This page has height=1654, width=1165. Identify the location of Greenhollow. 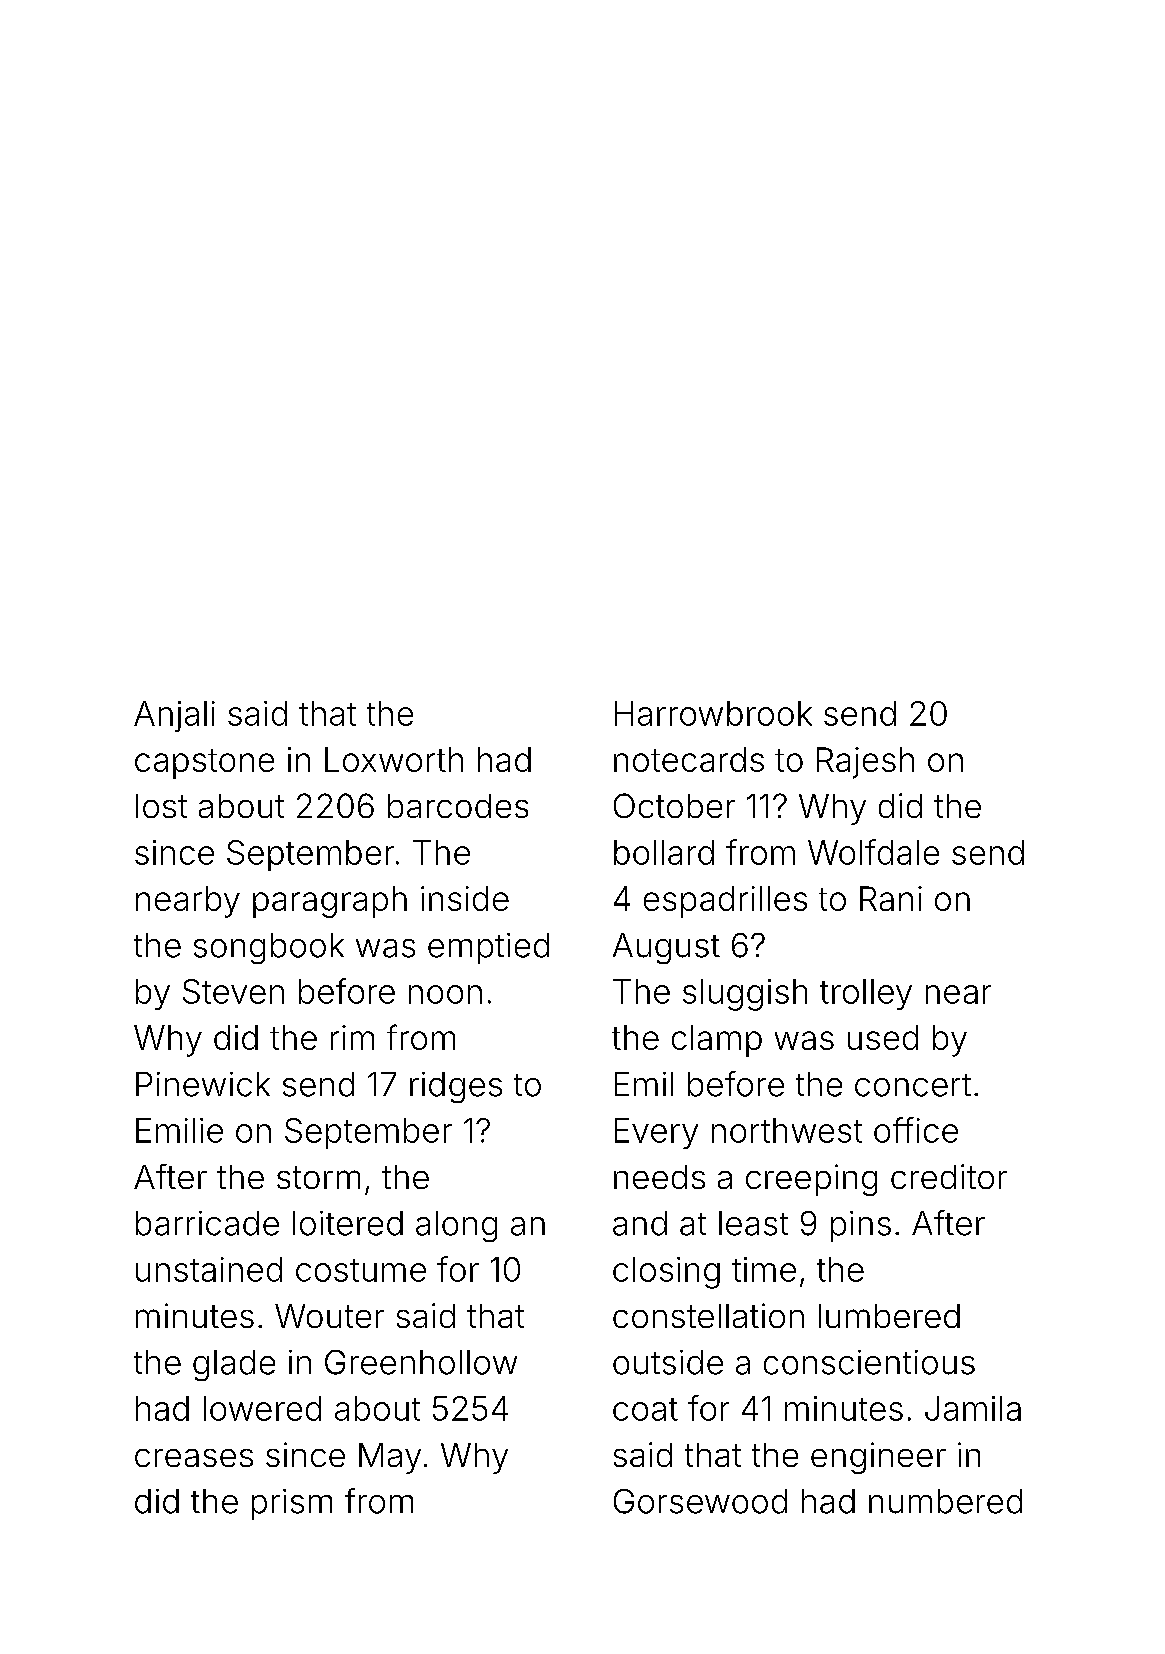
(421, 1362).
